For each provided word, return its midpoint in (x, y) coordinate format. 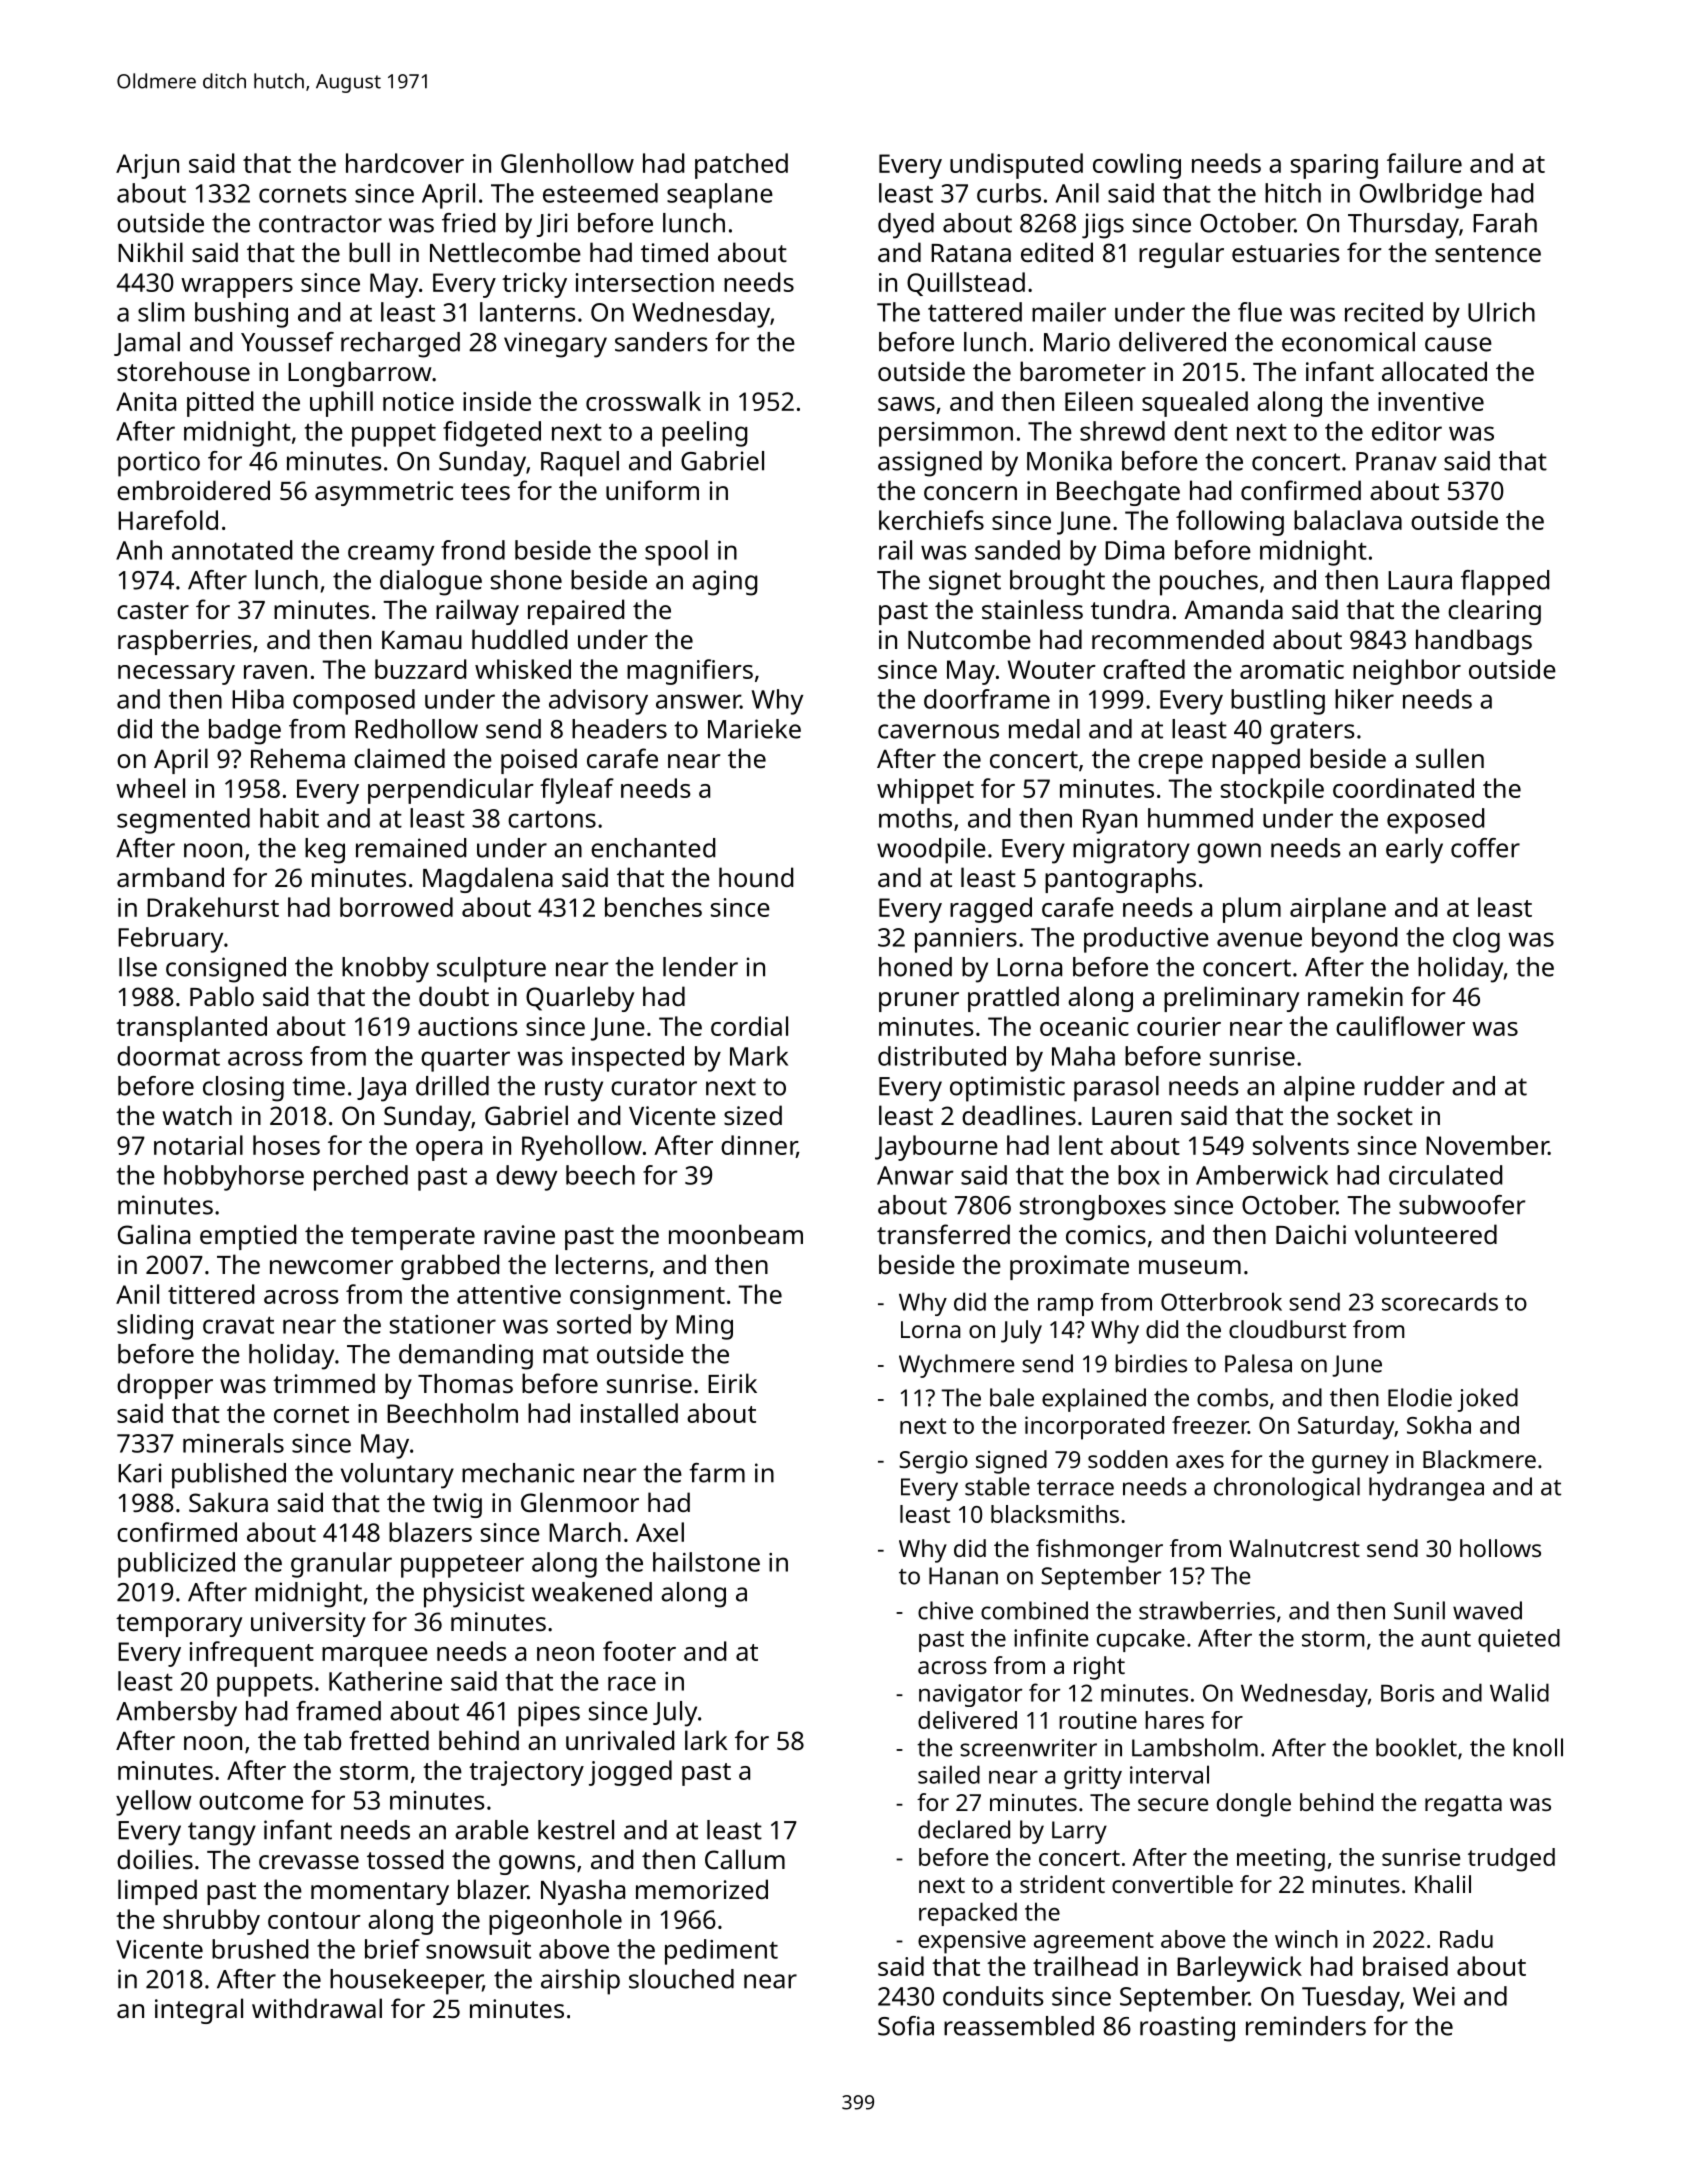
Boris (1407, 1693)
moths (915, 818)
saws (906, 404)
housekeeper (406, 1982)
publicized (176, 1565)
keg (325, 851)
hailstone (706, 1562)
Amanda (1233, 609)
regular (1181, 255)
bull (369, 252)
